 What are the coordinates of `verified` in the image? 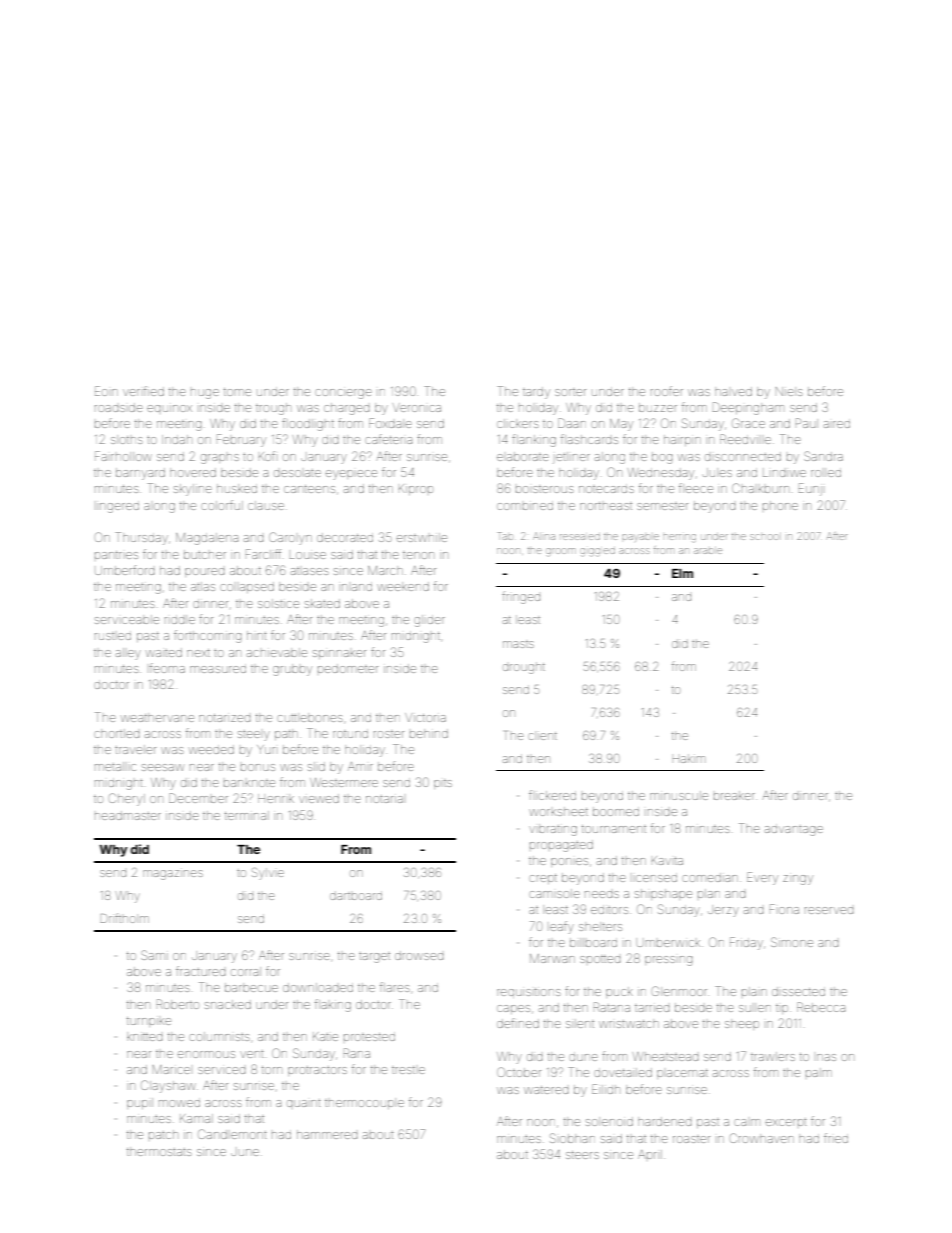 It's located at (143, 391).
